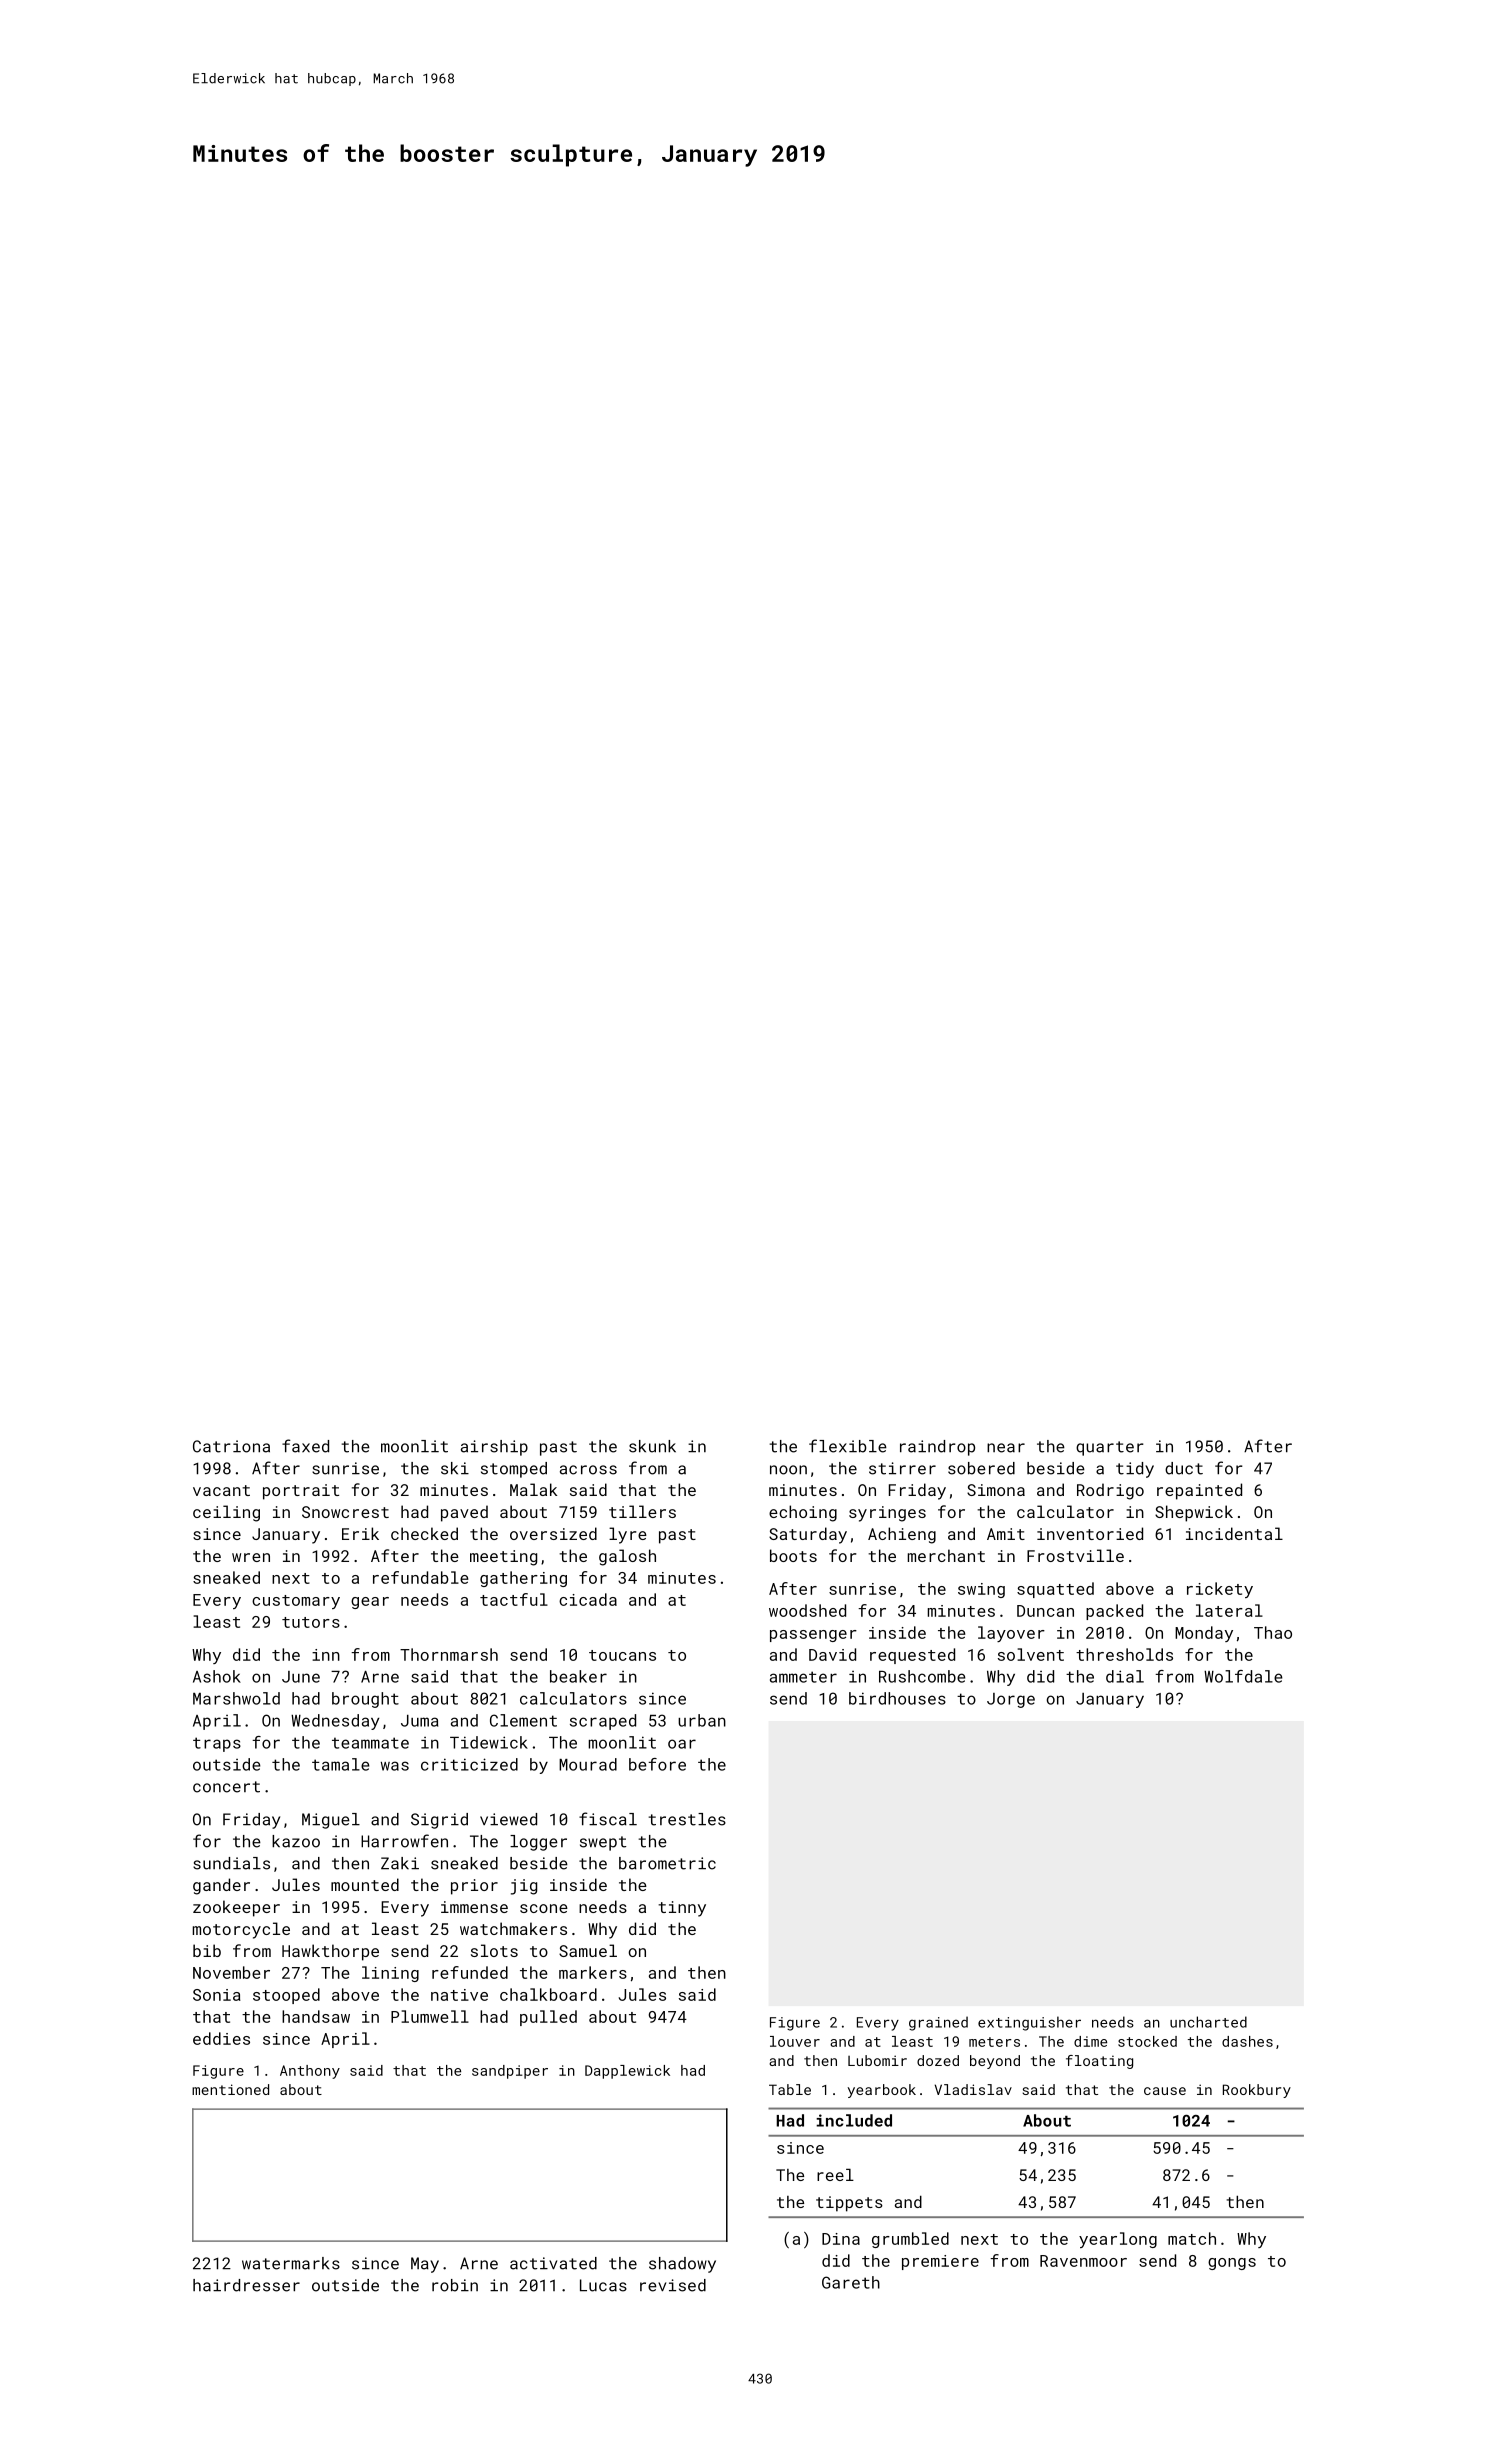  I want to click on Anthony, so click(310, 2072).
